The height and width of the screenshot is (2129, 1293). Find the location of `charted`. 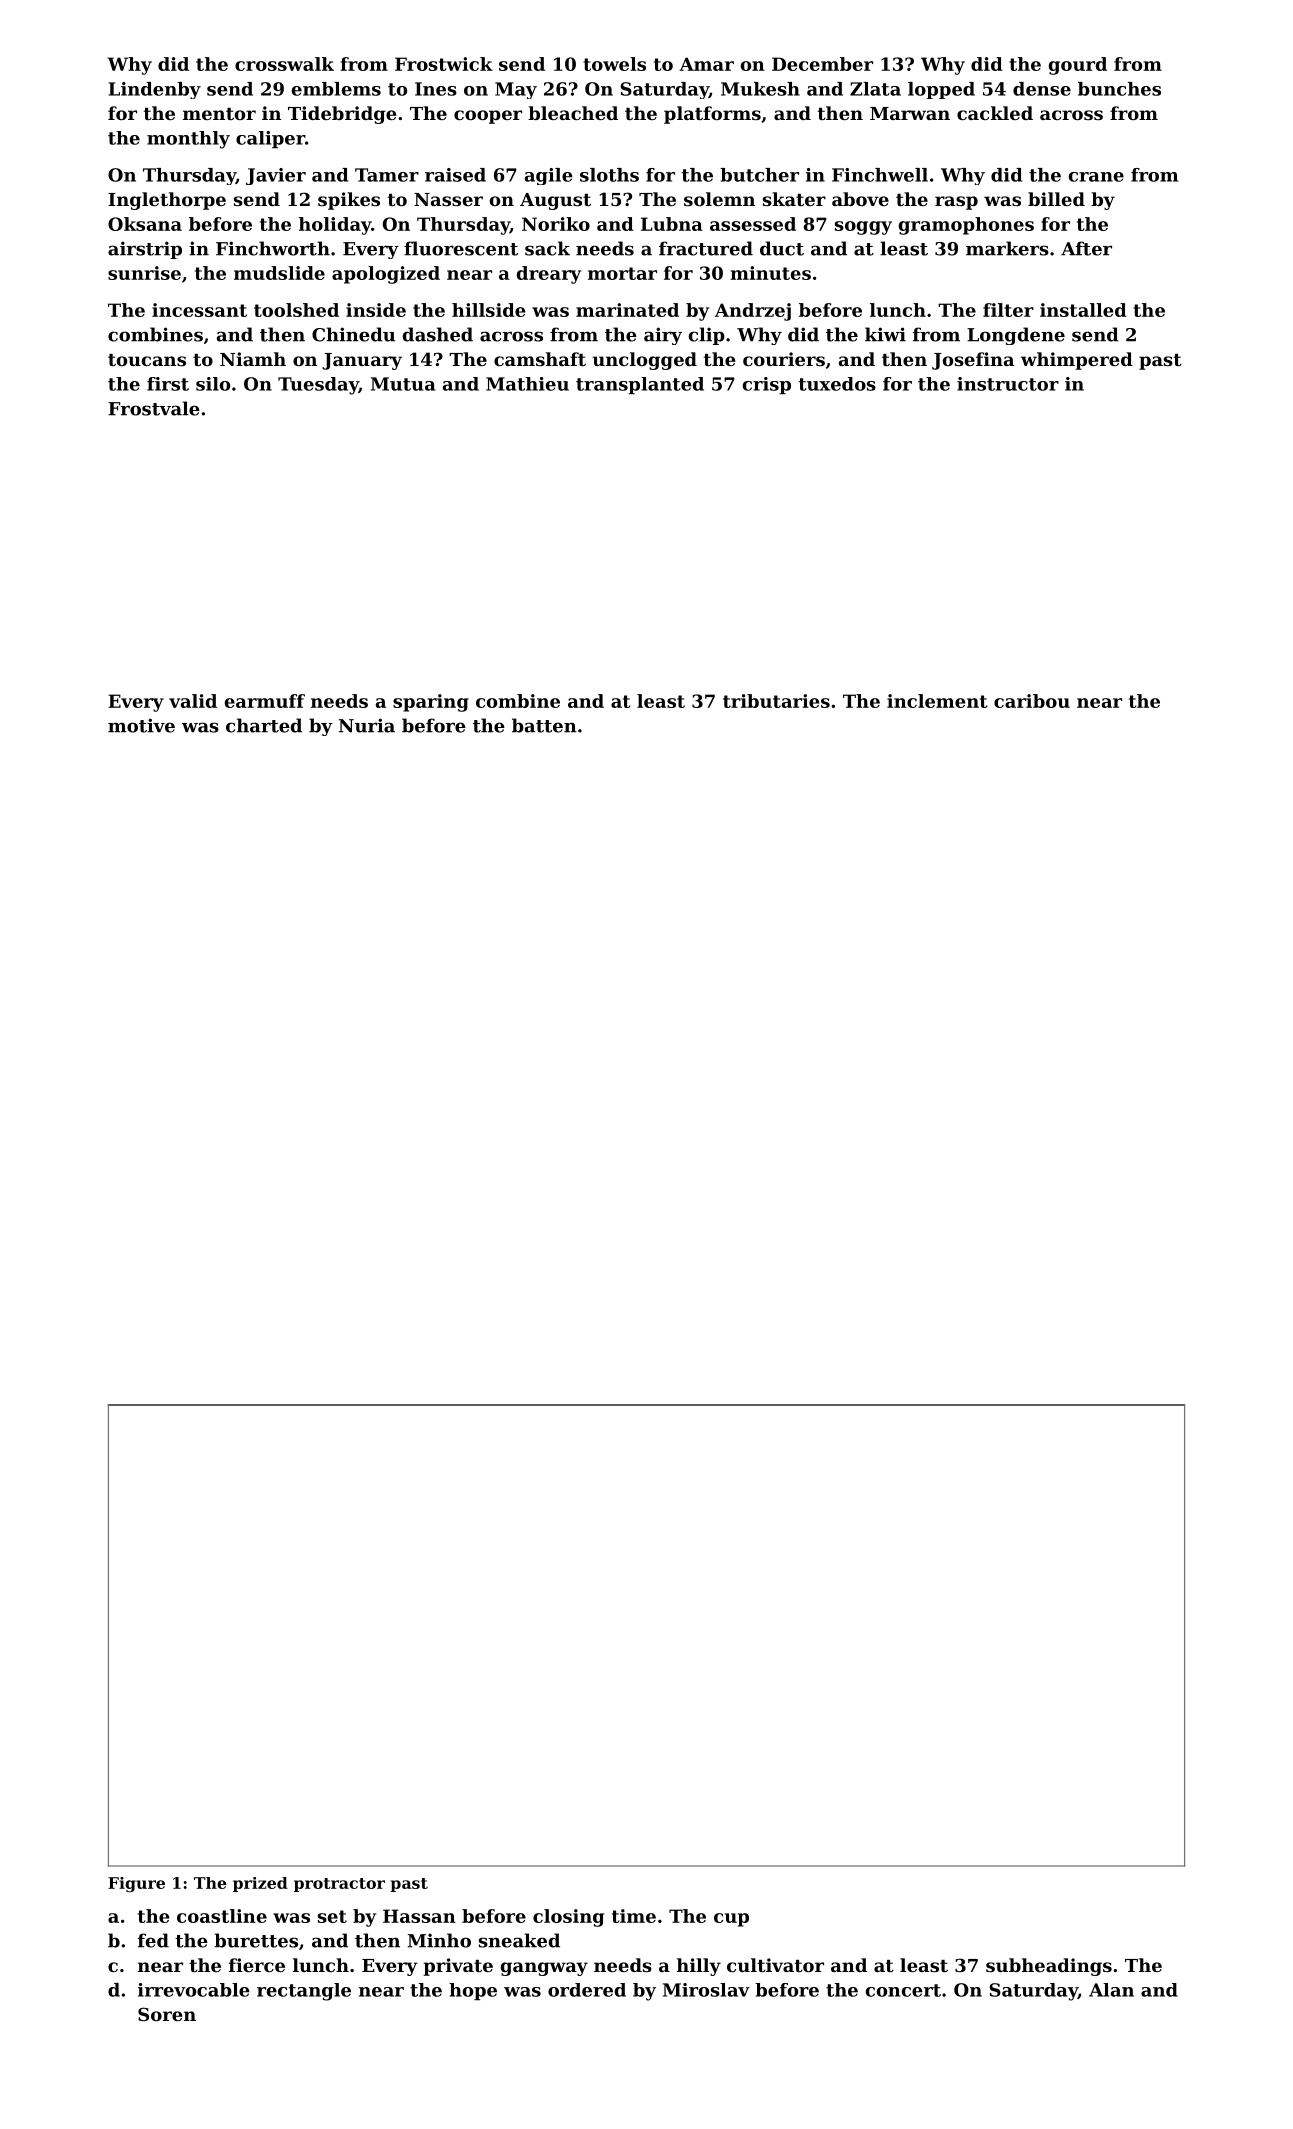

charted is located at coordinates (264, 725).
